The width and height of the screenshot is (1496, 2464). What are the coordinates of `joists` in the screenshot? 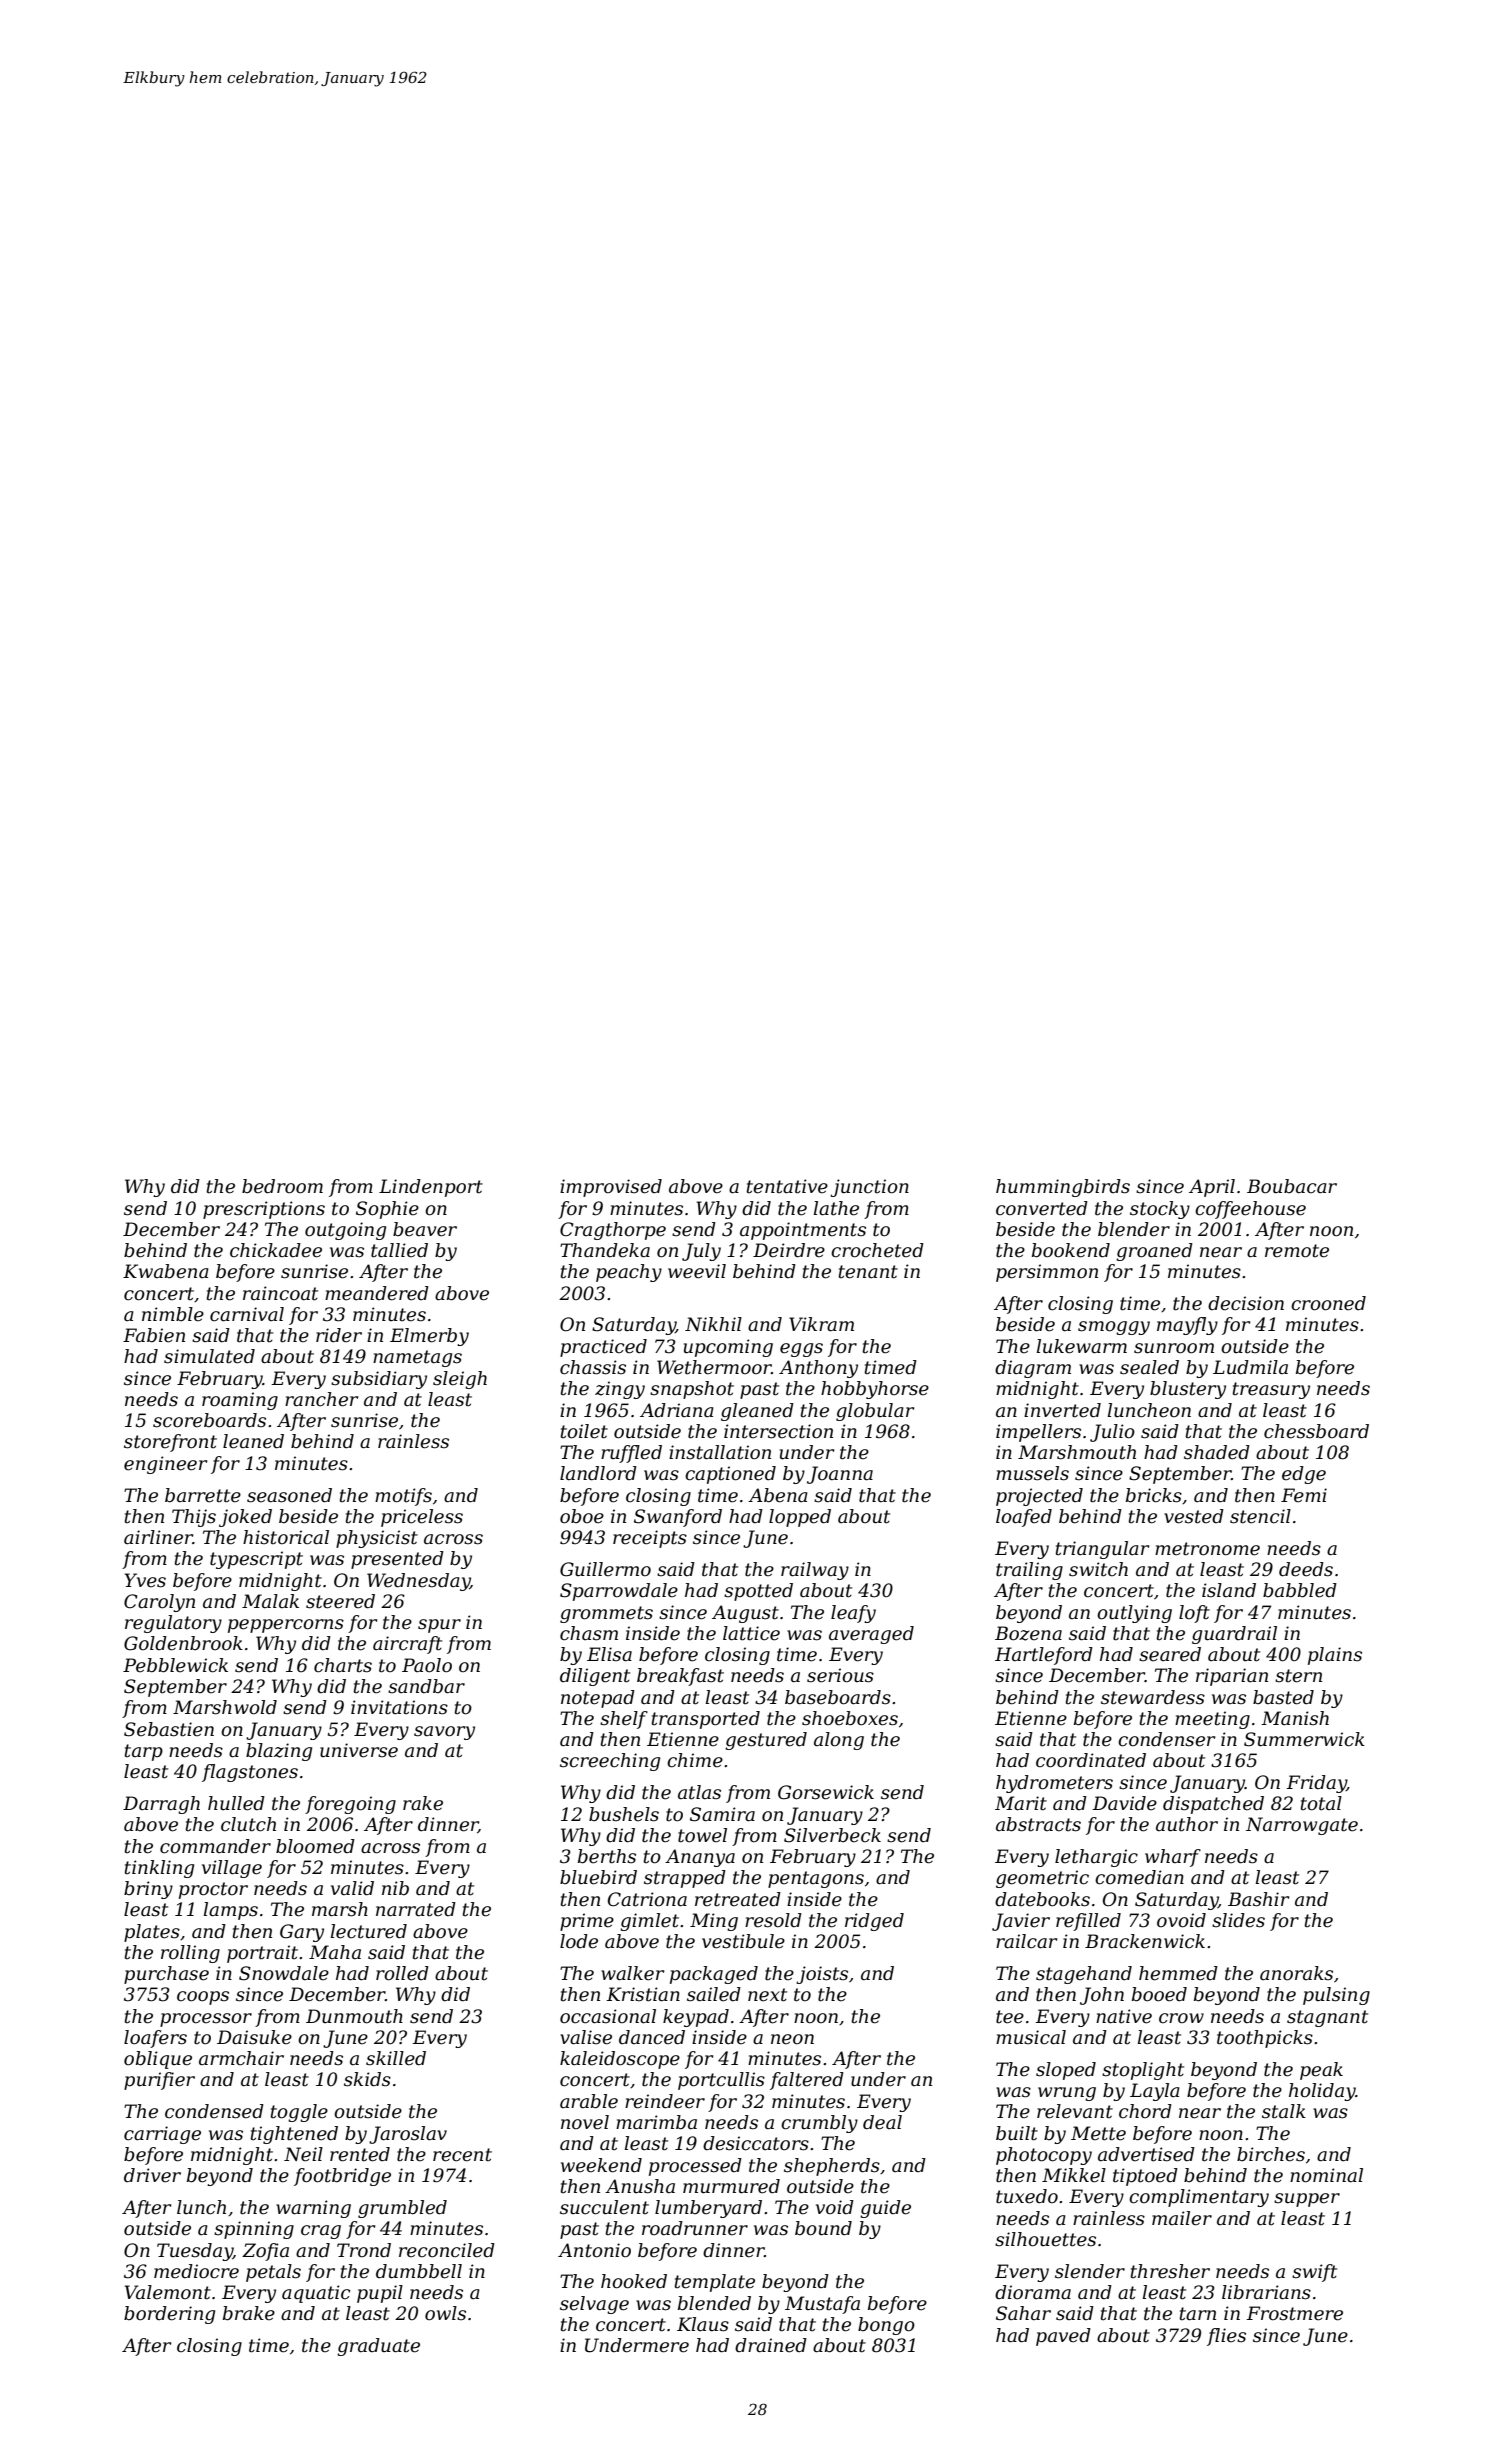 It's located at (822, 1975).
